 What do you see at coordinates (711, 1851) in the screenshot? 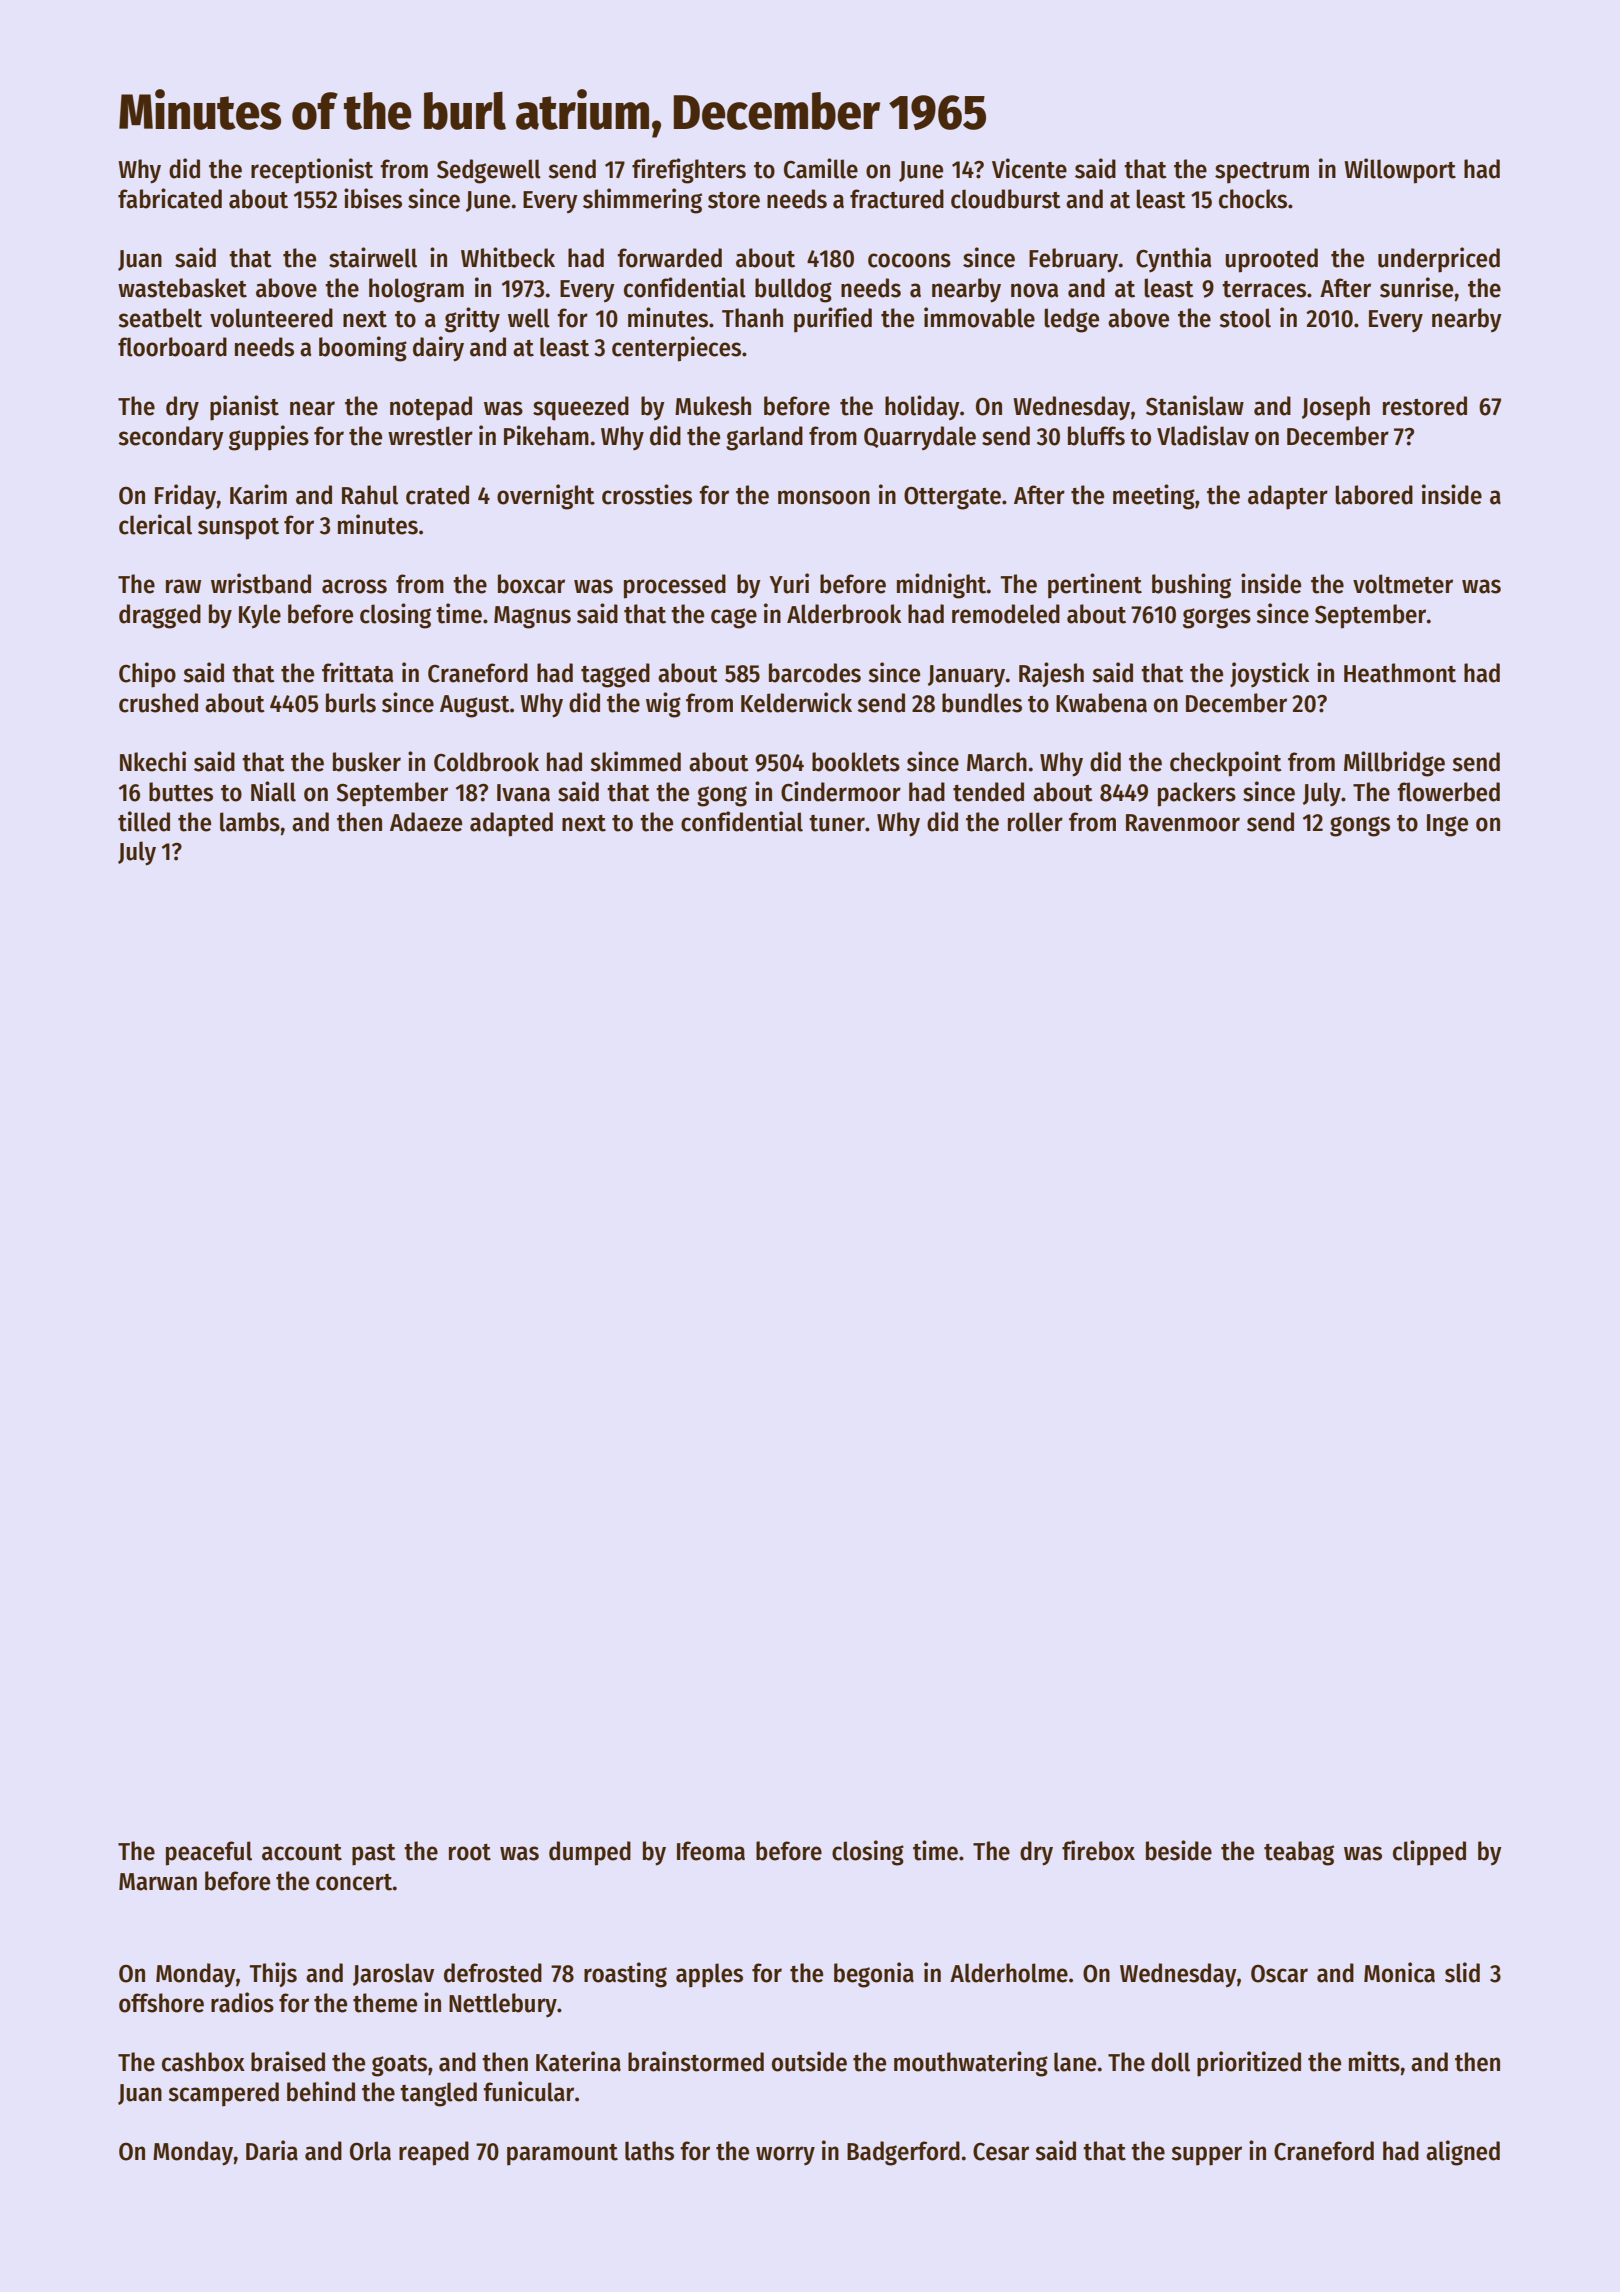
I see `Ifeoma` at bounding box center [711, 1851].
